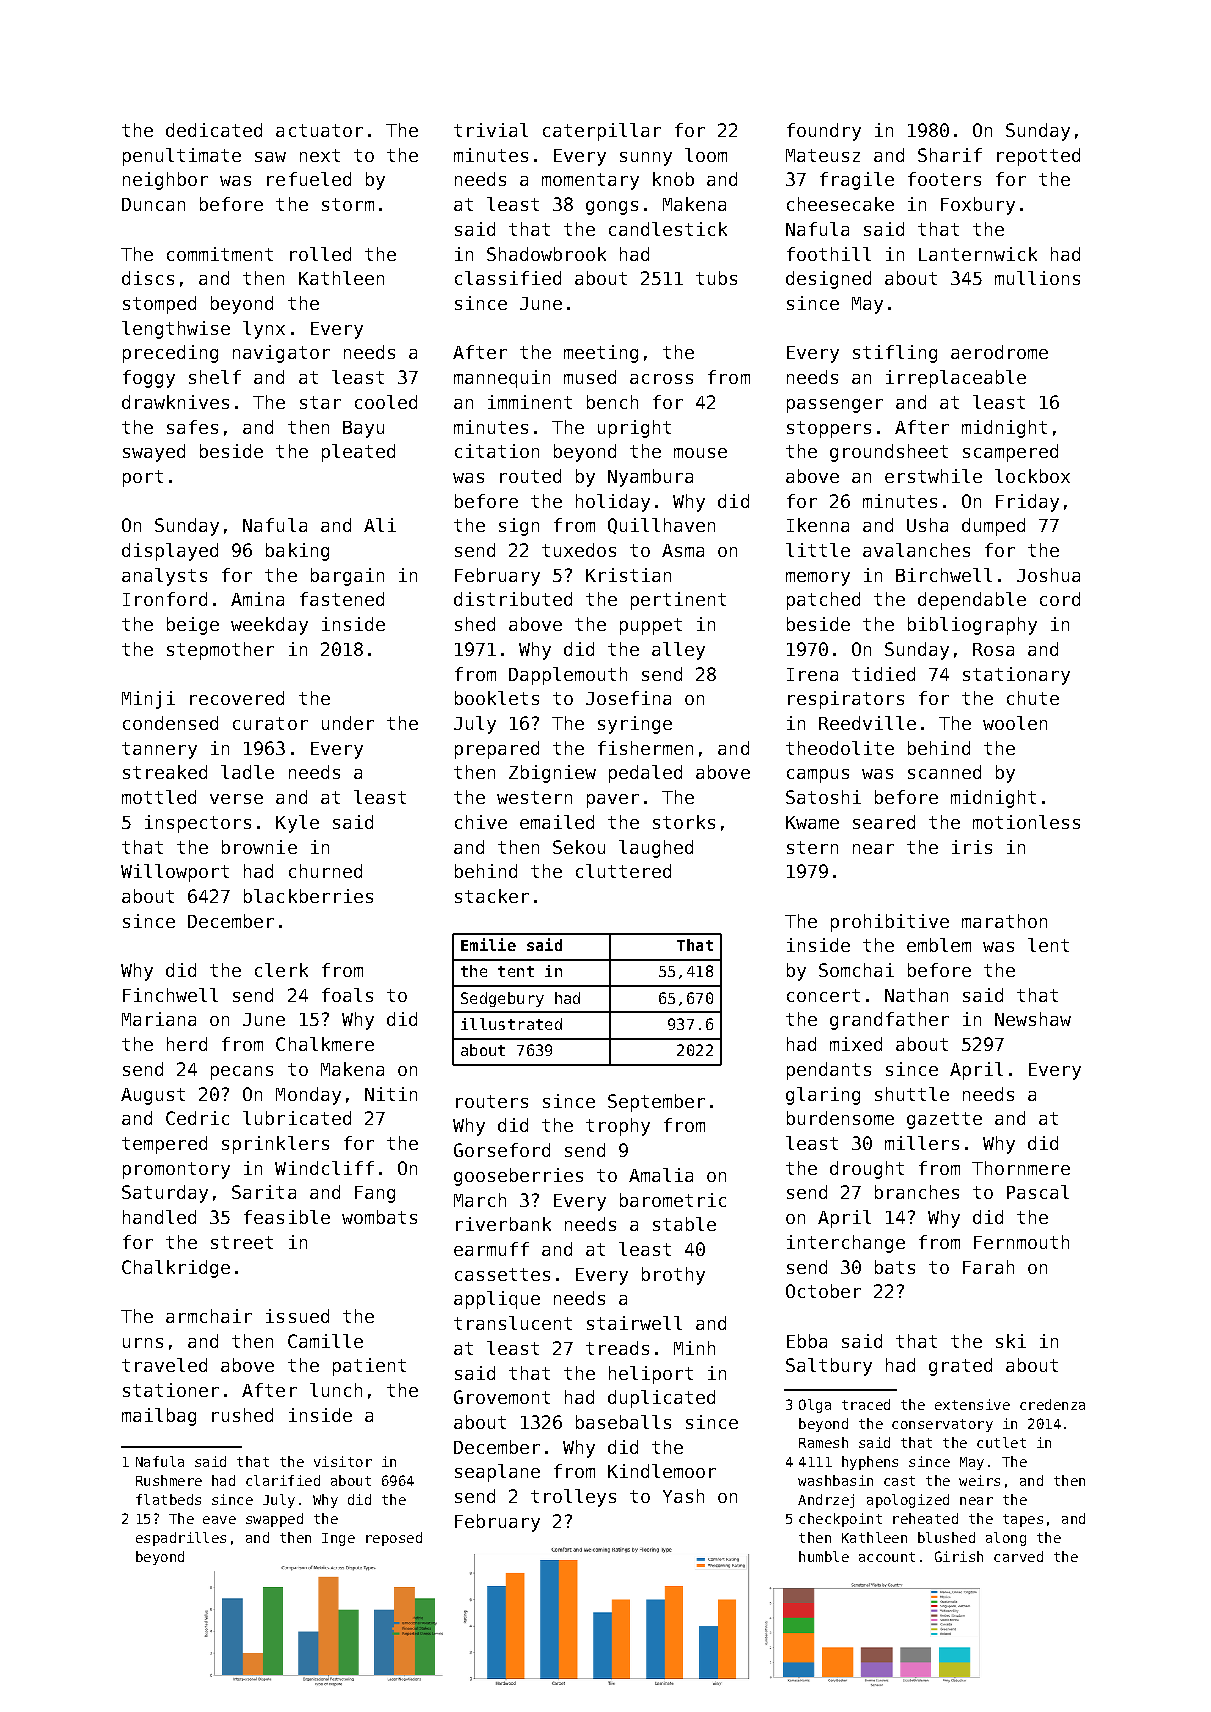  What do you see at coordinates (159, 1217) in the screenshot?
I see `handled` at bounding box center [159, 1217].
